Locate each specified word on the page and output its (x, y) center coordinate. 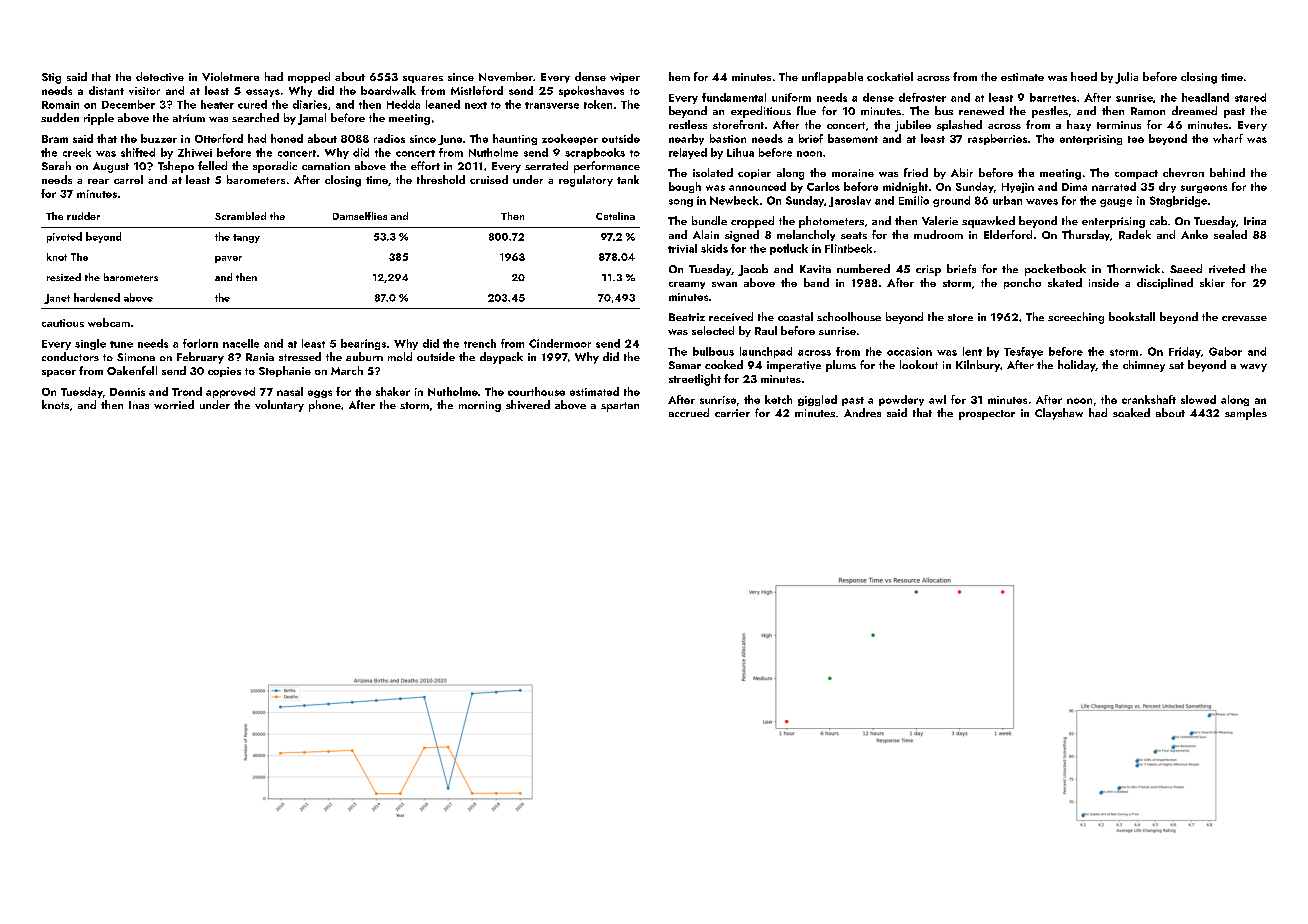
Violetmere (230, 76)
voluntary (279, 406)
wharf (1228, 138)
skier (1212, 282)
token (598, 104)
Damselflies (360, 216)
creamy (687, 285)
